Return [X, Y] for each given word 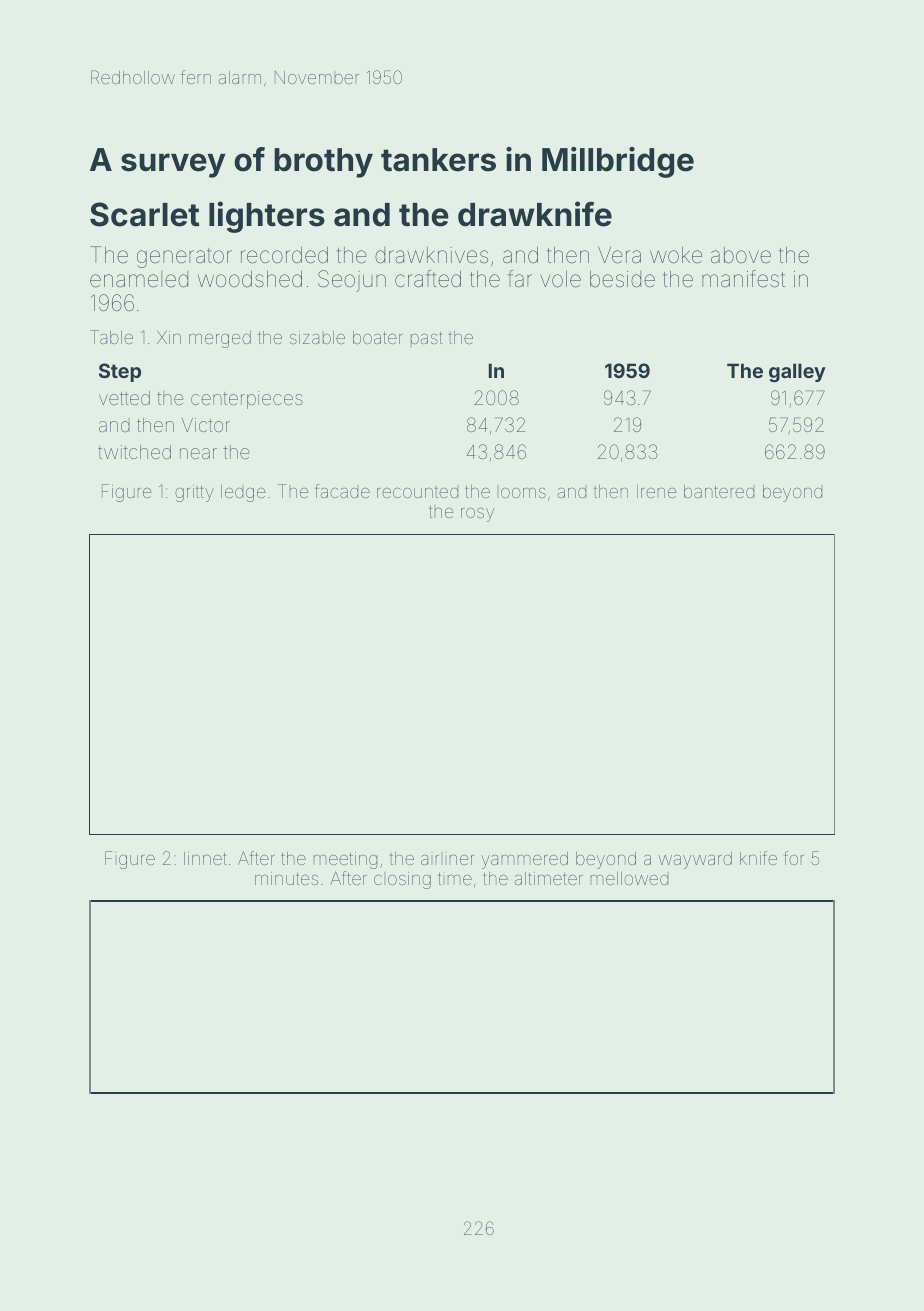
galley [797, 372]
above [741, 255]
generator [184, 258]
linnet [205, 858]
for [794, 858]
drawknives [431, 255]
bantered [719, 491]
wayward [695, 860]
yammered [524, 860]
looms [523, 493]
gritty [194, 493]
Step [120, 372]
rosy [477, 515]
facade [342, 491]
